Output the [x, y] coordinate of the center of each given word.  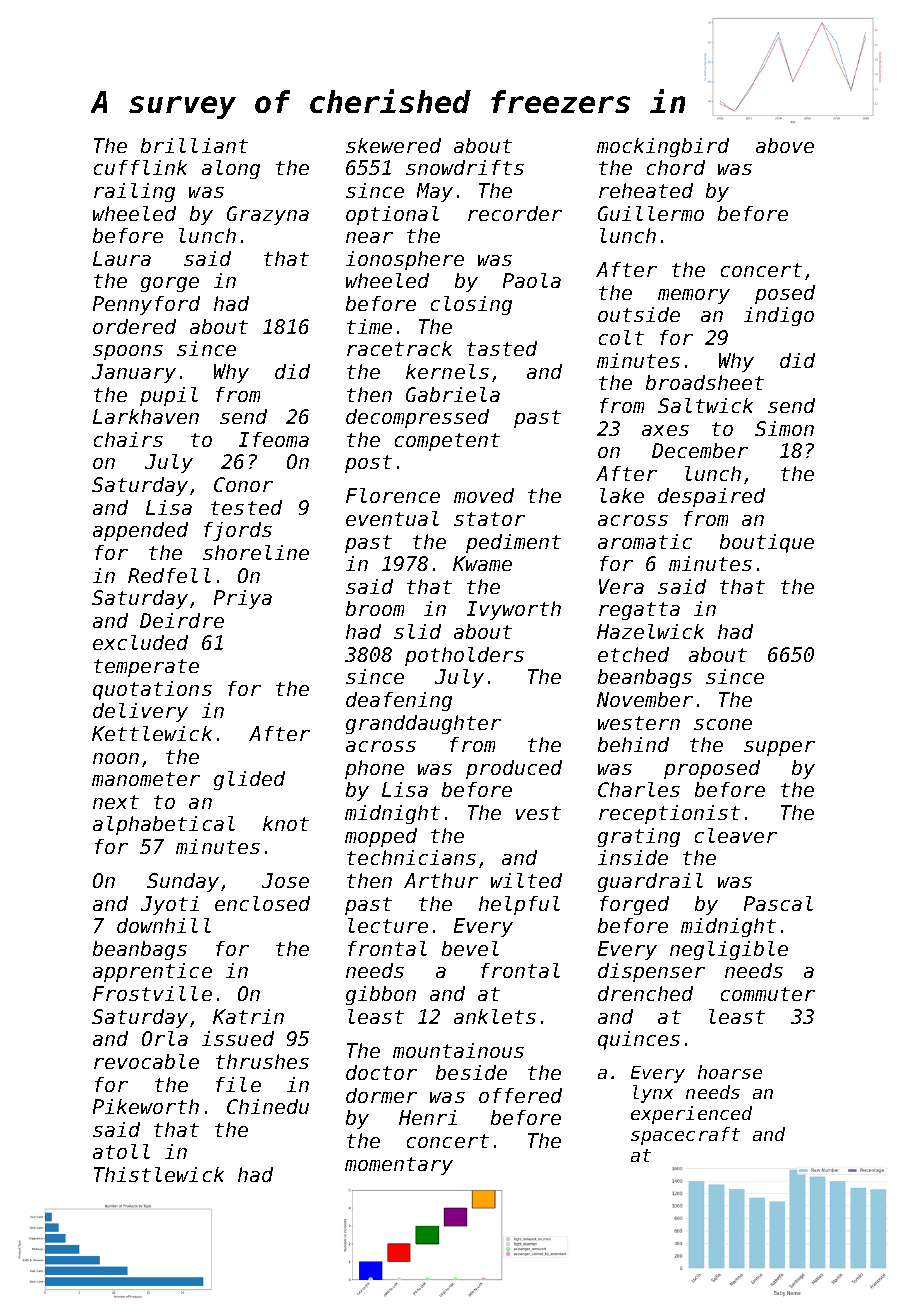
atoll [121, 1151]
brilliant [194, 145]
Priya [243, 599]
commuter [768, 994]
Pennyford [146, 305]
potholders [464, 656]
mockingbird [663, 147]
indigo [779, 316]
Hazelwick [650, 631]
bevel [470, 948]
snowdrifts [465, 167]
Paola [532, 280]
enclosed [262, 903]
